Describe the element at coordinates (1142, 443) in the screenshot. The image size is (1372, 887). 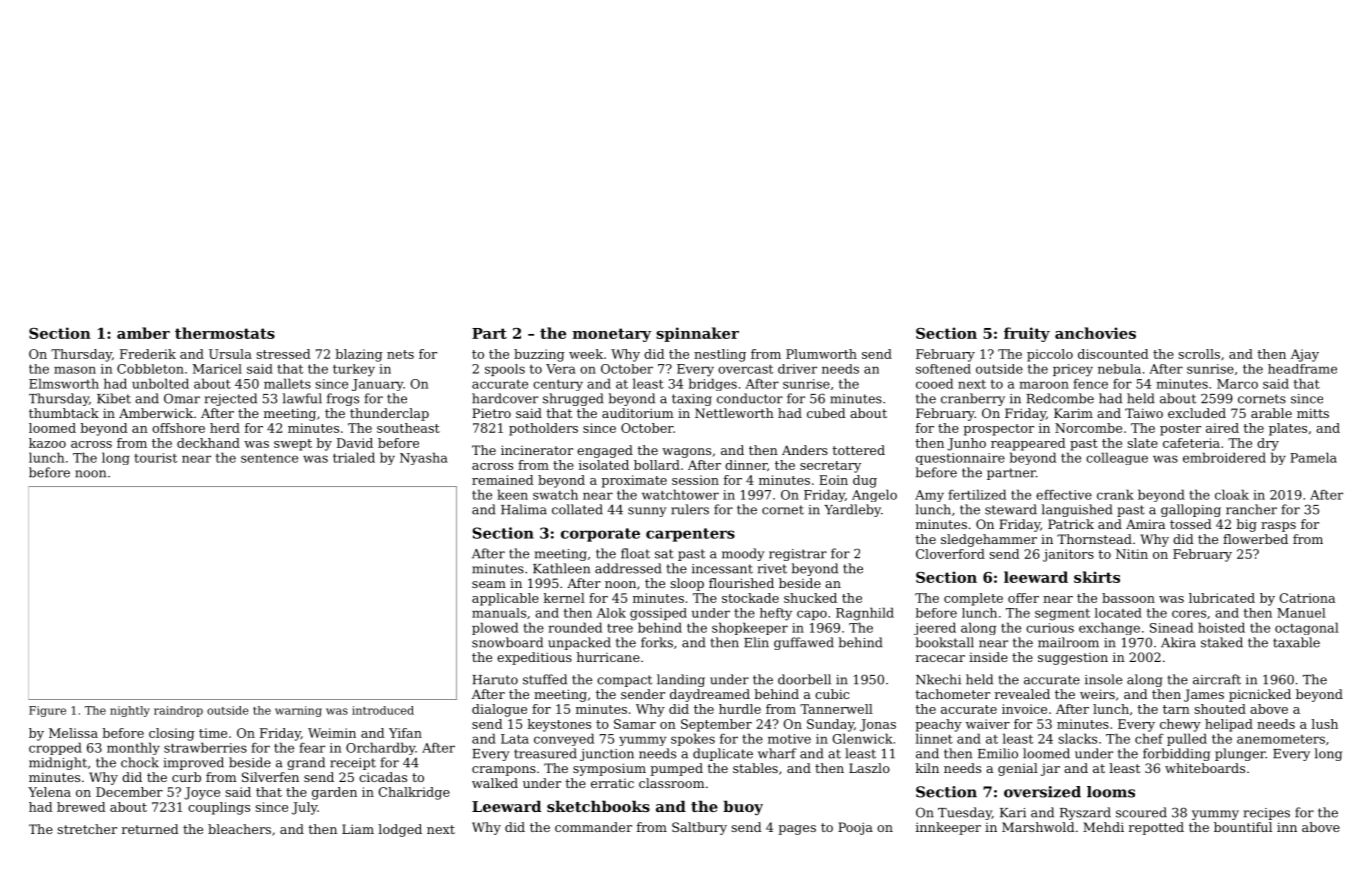
I see `slate` at that location.
